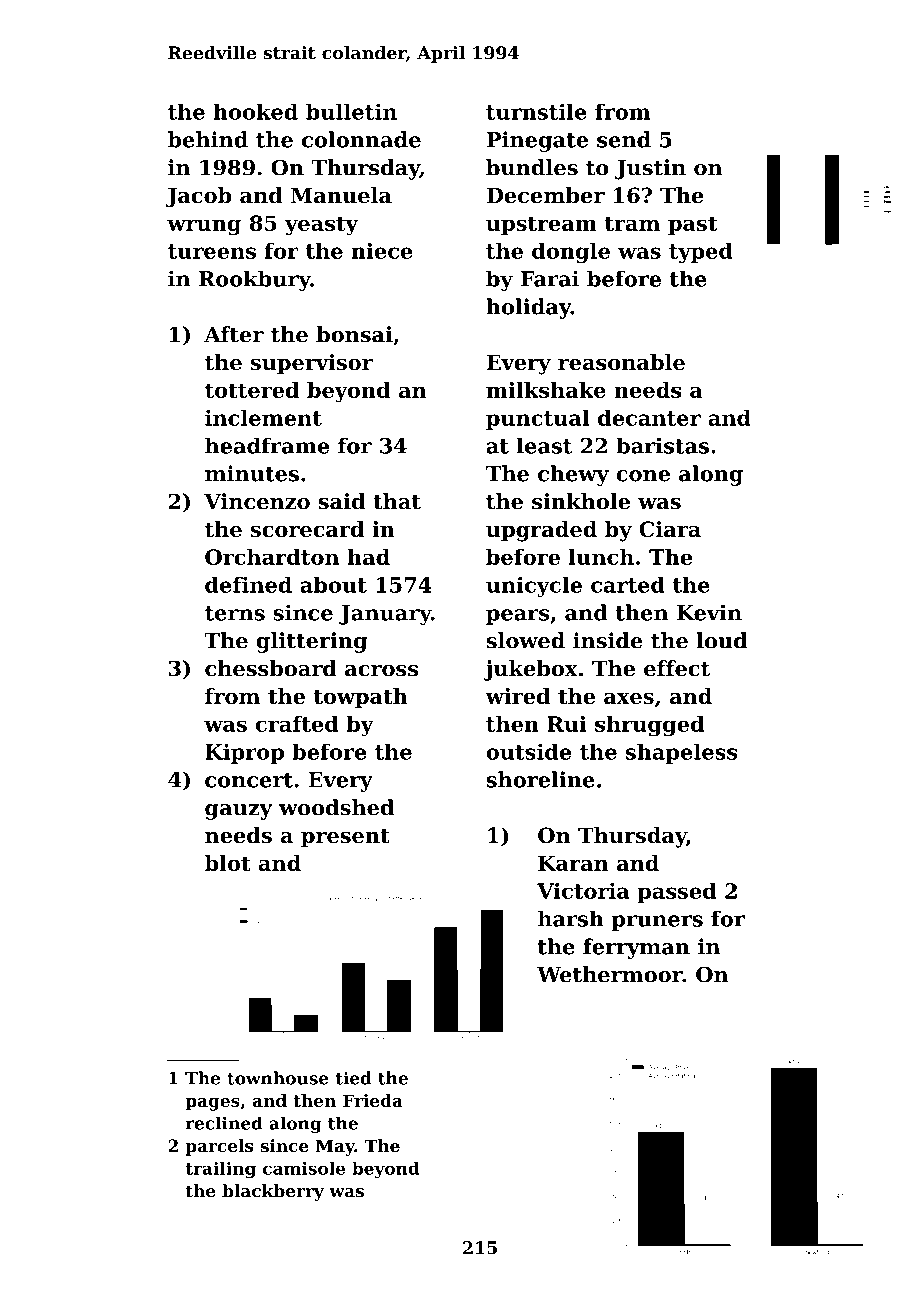  What do you see at coordinates (610, 974) in the screenshot?
I see `Wethermoor` at bounding box center [610, 974].
